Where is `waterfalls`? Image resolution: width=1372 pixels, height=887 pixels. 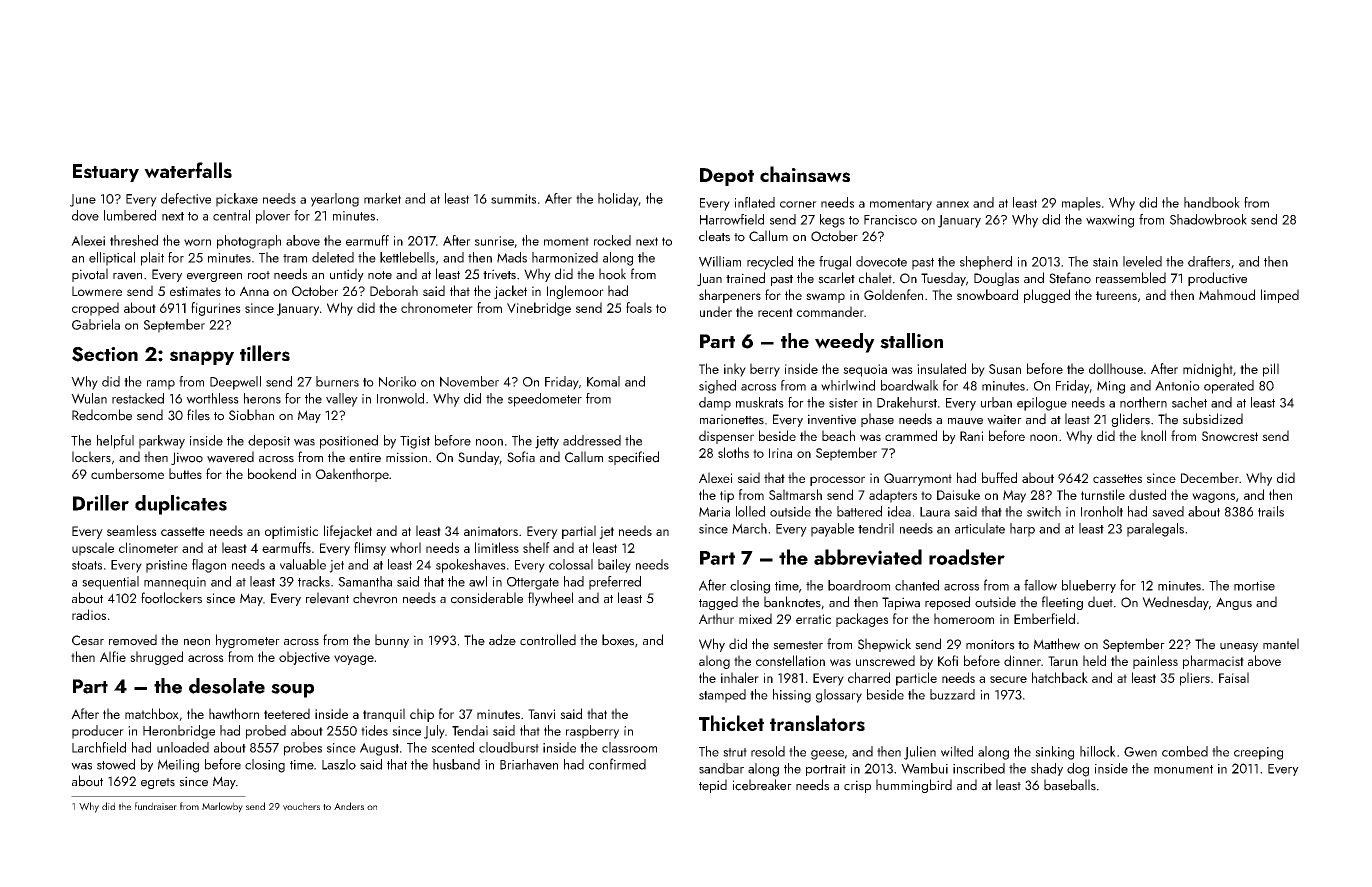 waterfalls is located at coordinates (188, 170).
